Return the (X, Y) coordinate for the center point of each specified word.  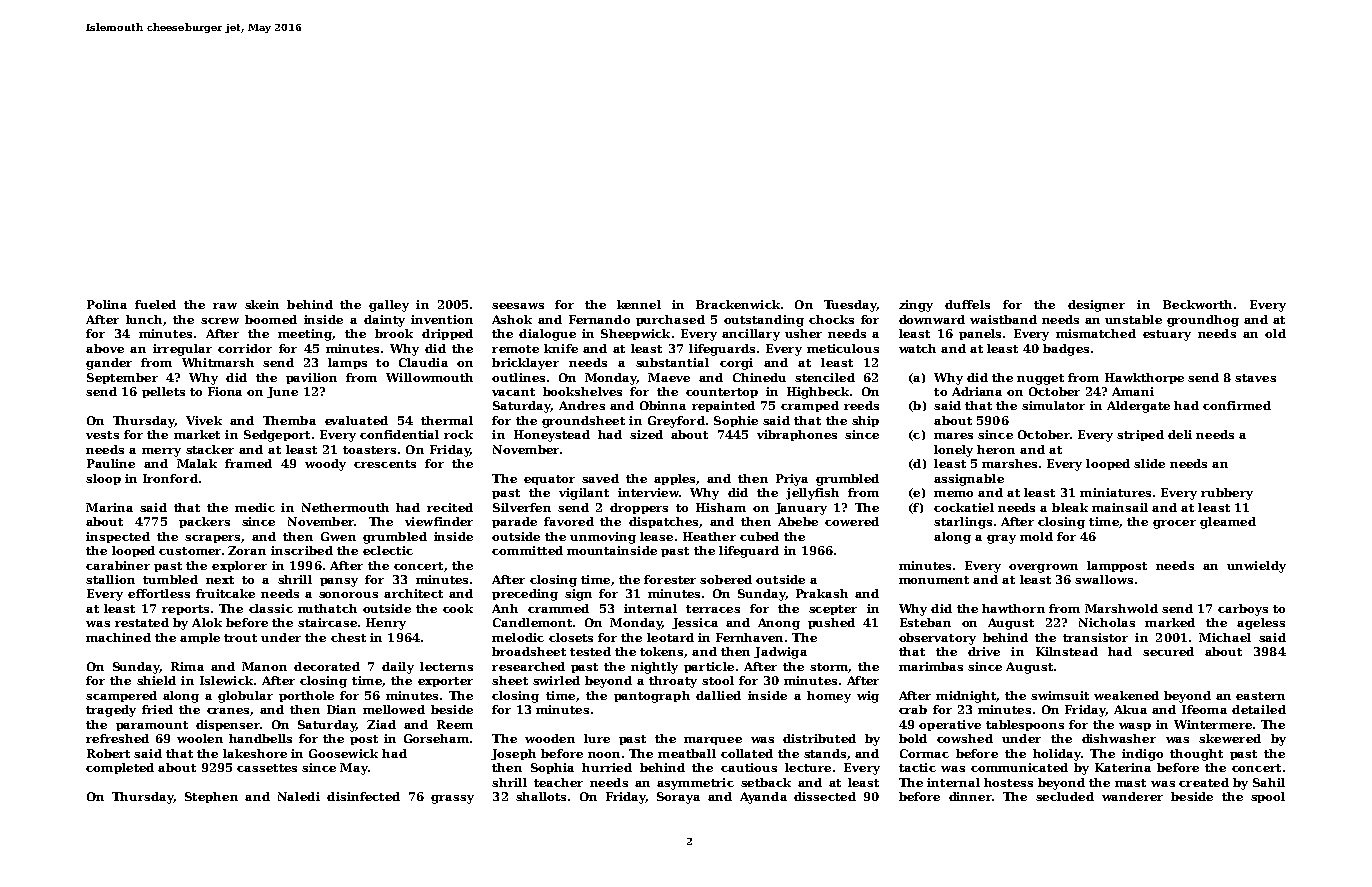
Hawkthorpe (1144, 378)
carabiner (118, 565)
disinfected (363, 796)
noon (604, 755)
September (122, 378)
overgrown (1043, 568)
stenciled (825, 377)
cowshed (965, 738)
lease (656, 536)
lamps (347, 363)
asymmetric (695, 784)
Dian (341, 709)
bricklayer (525, 364)
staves (1255, 378)
